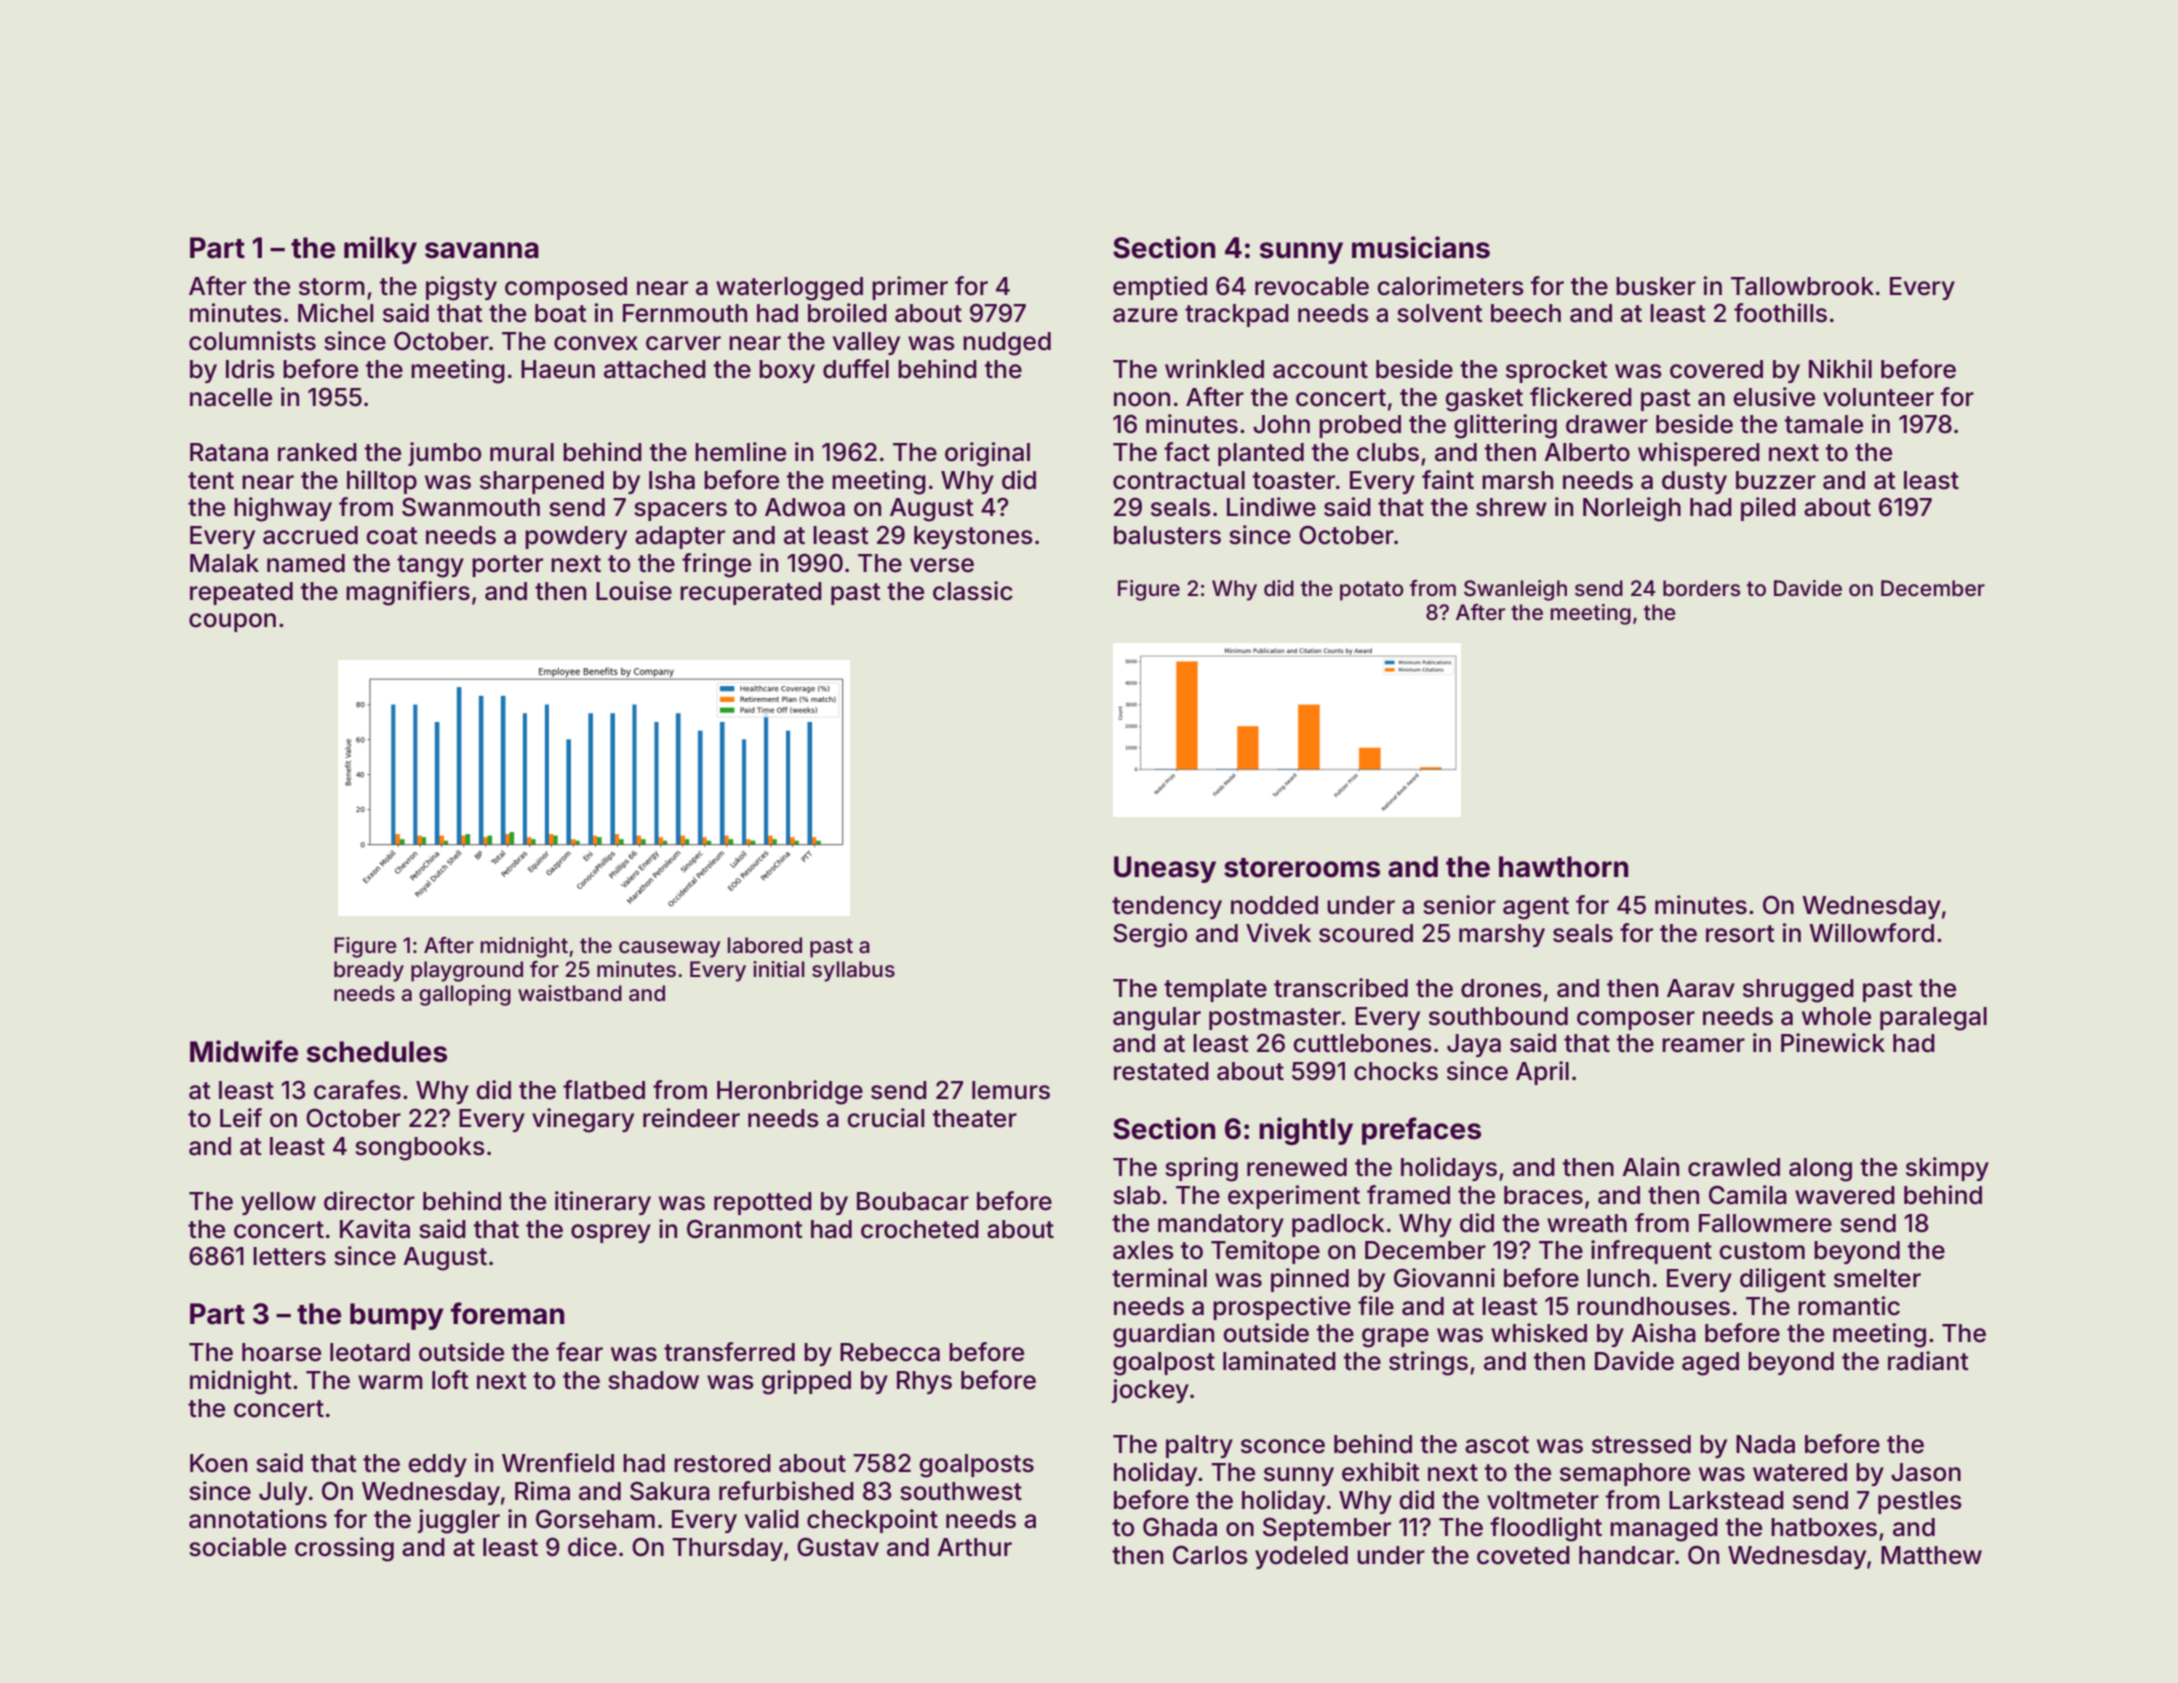 This image has width=2178, height=1683. Describe the element at coordinates (1716, 369) in the image. I see `covered` at that location.
